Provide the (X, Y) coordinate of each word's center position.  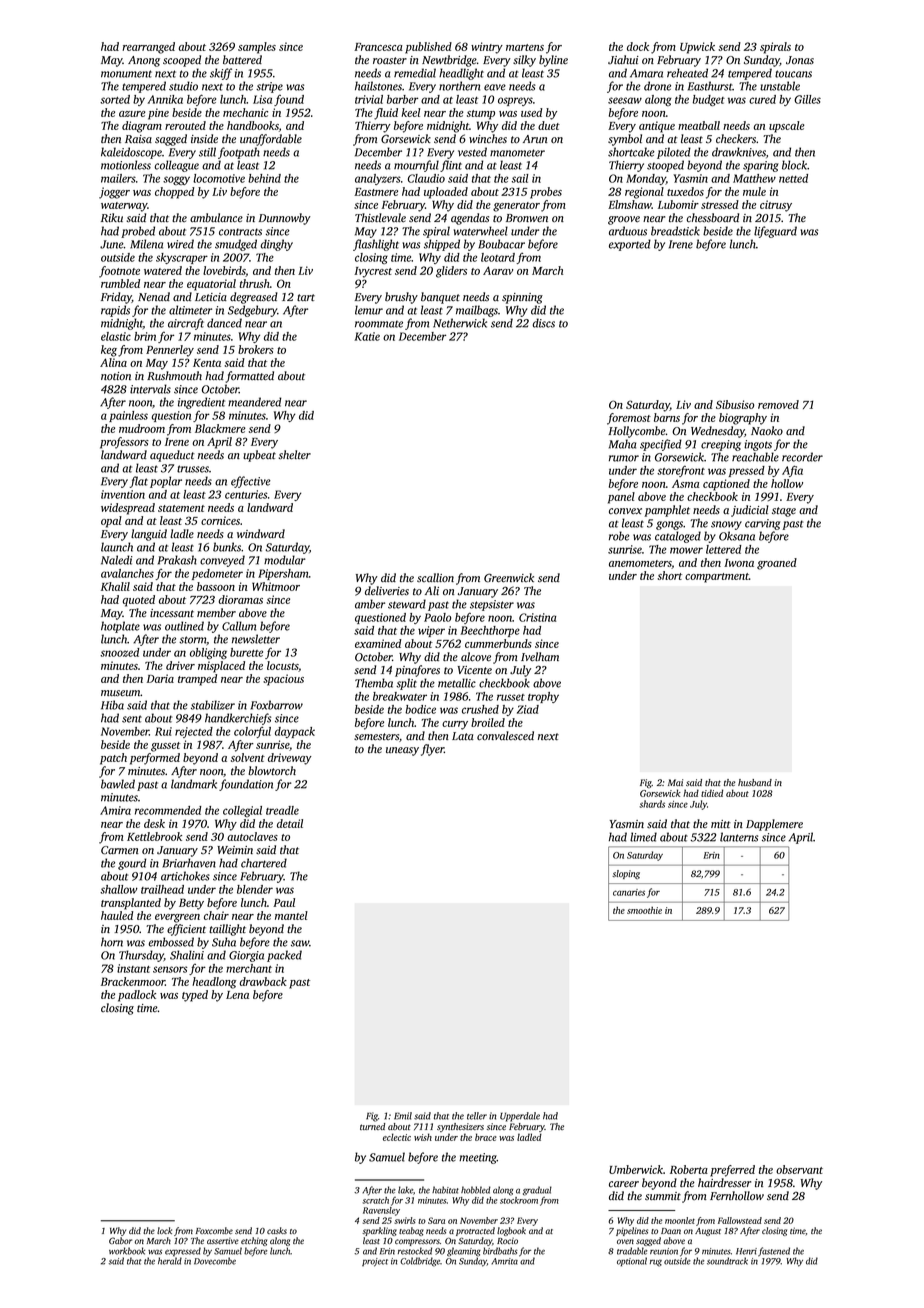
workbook (127, 1251)
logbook (511, 1231)
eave (495, 87)
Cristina (537, 617)
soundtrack (727, 1261)
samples (257, 48)
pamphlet (667, 511)
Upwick (697, 48)
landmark (194, 784)
